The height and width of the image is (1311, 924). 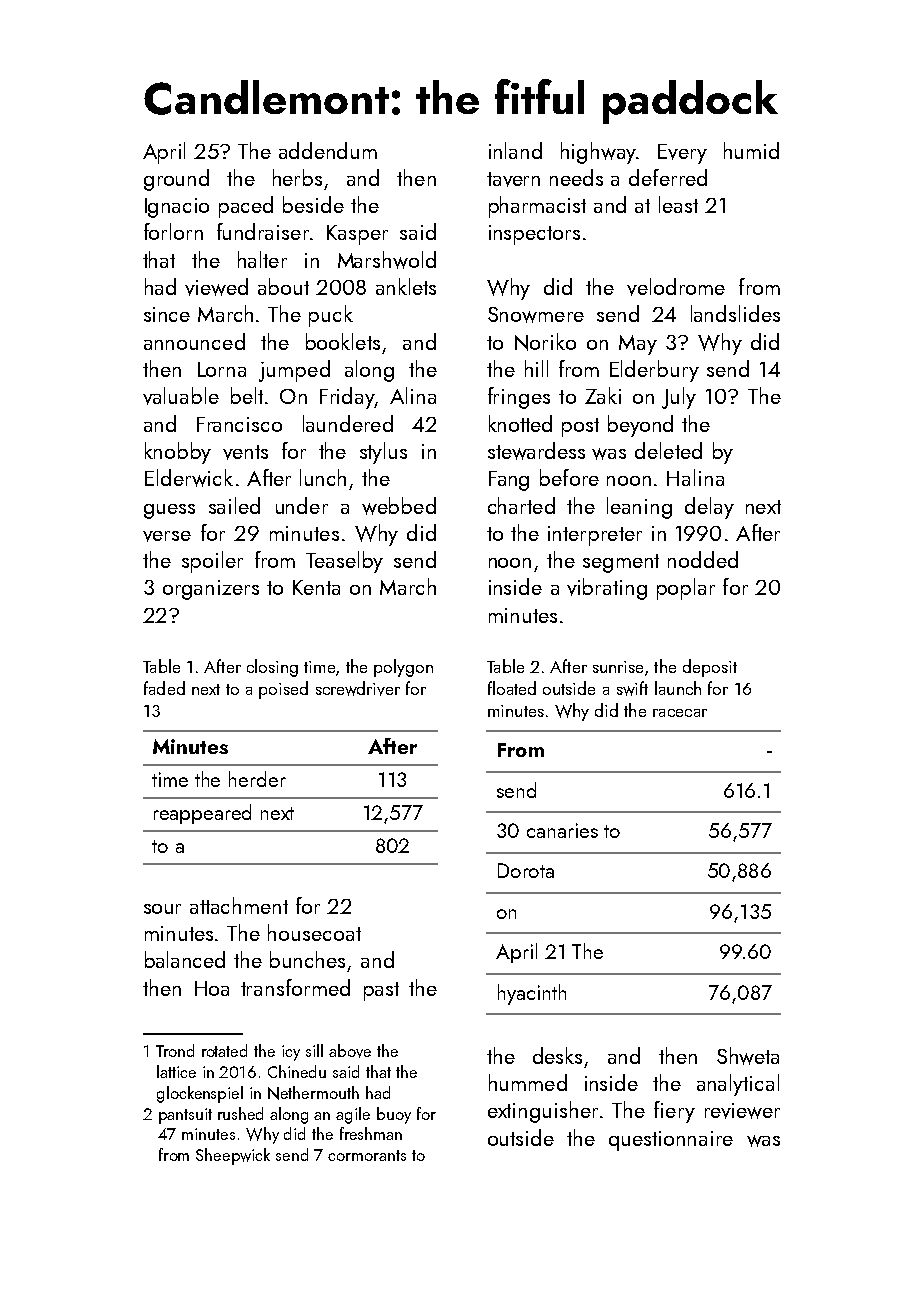 What do you see at coordinates (515, 150) in the image?
I see `inland` at bounding box center [515, 150].
